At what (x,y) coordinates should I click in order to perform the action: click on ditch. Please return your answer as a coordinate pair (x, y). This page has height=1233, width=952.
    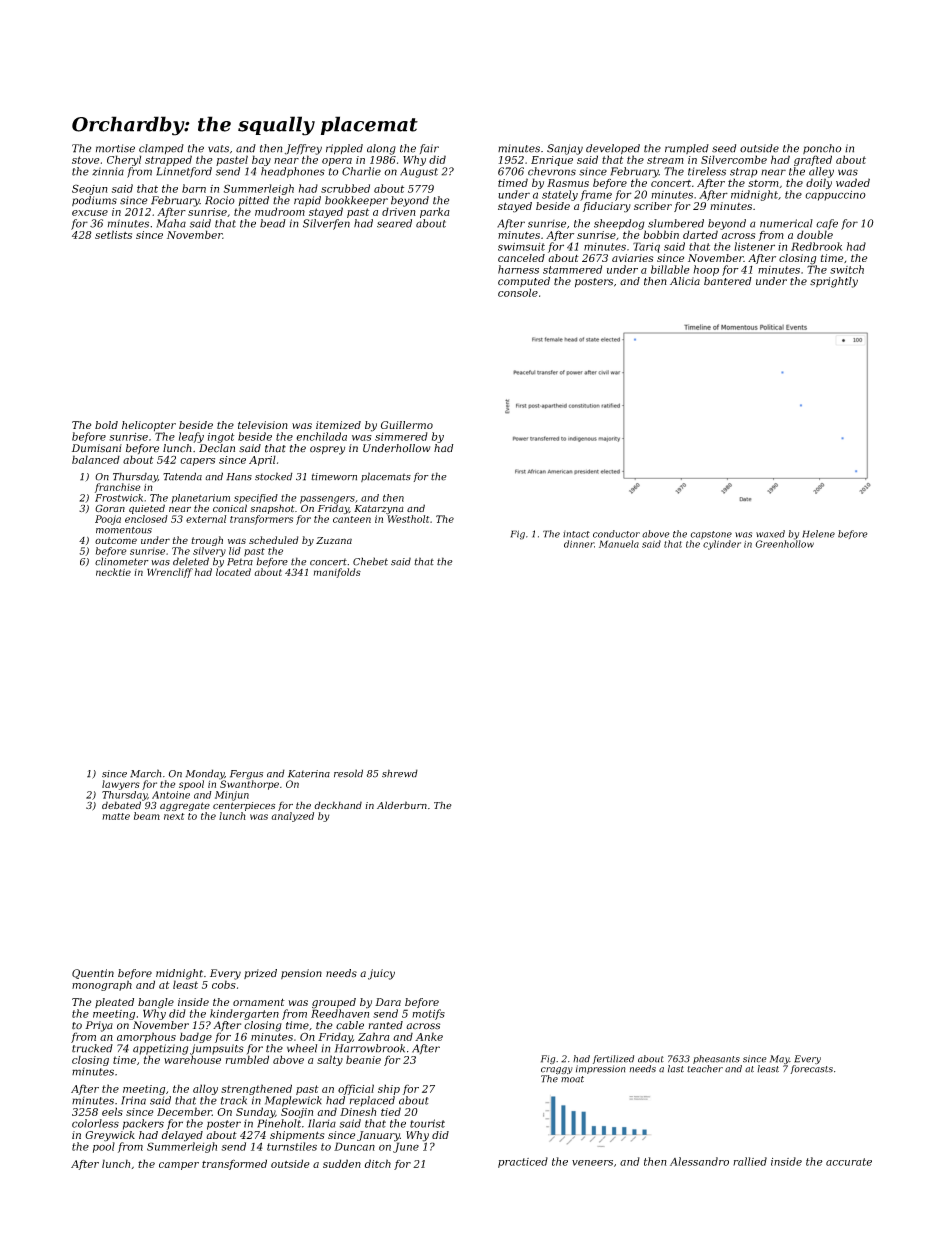
    Looking at the image, I should click on (378, 1163).
